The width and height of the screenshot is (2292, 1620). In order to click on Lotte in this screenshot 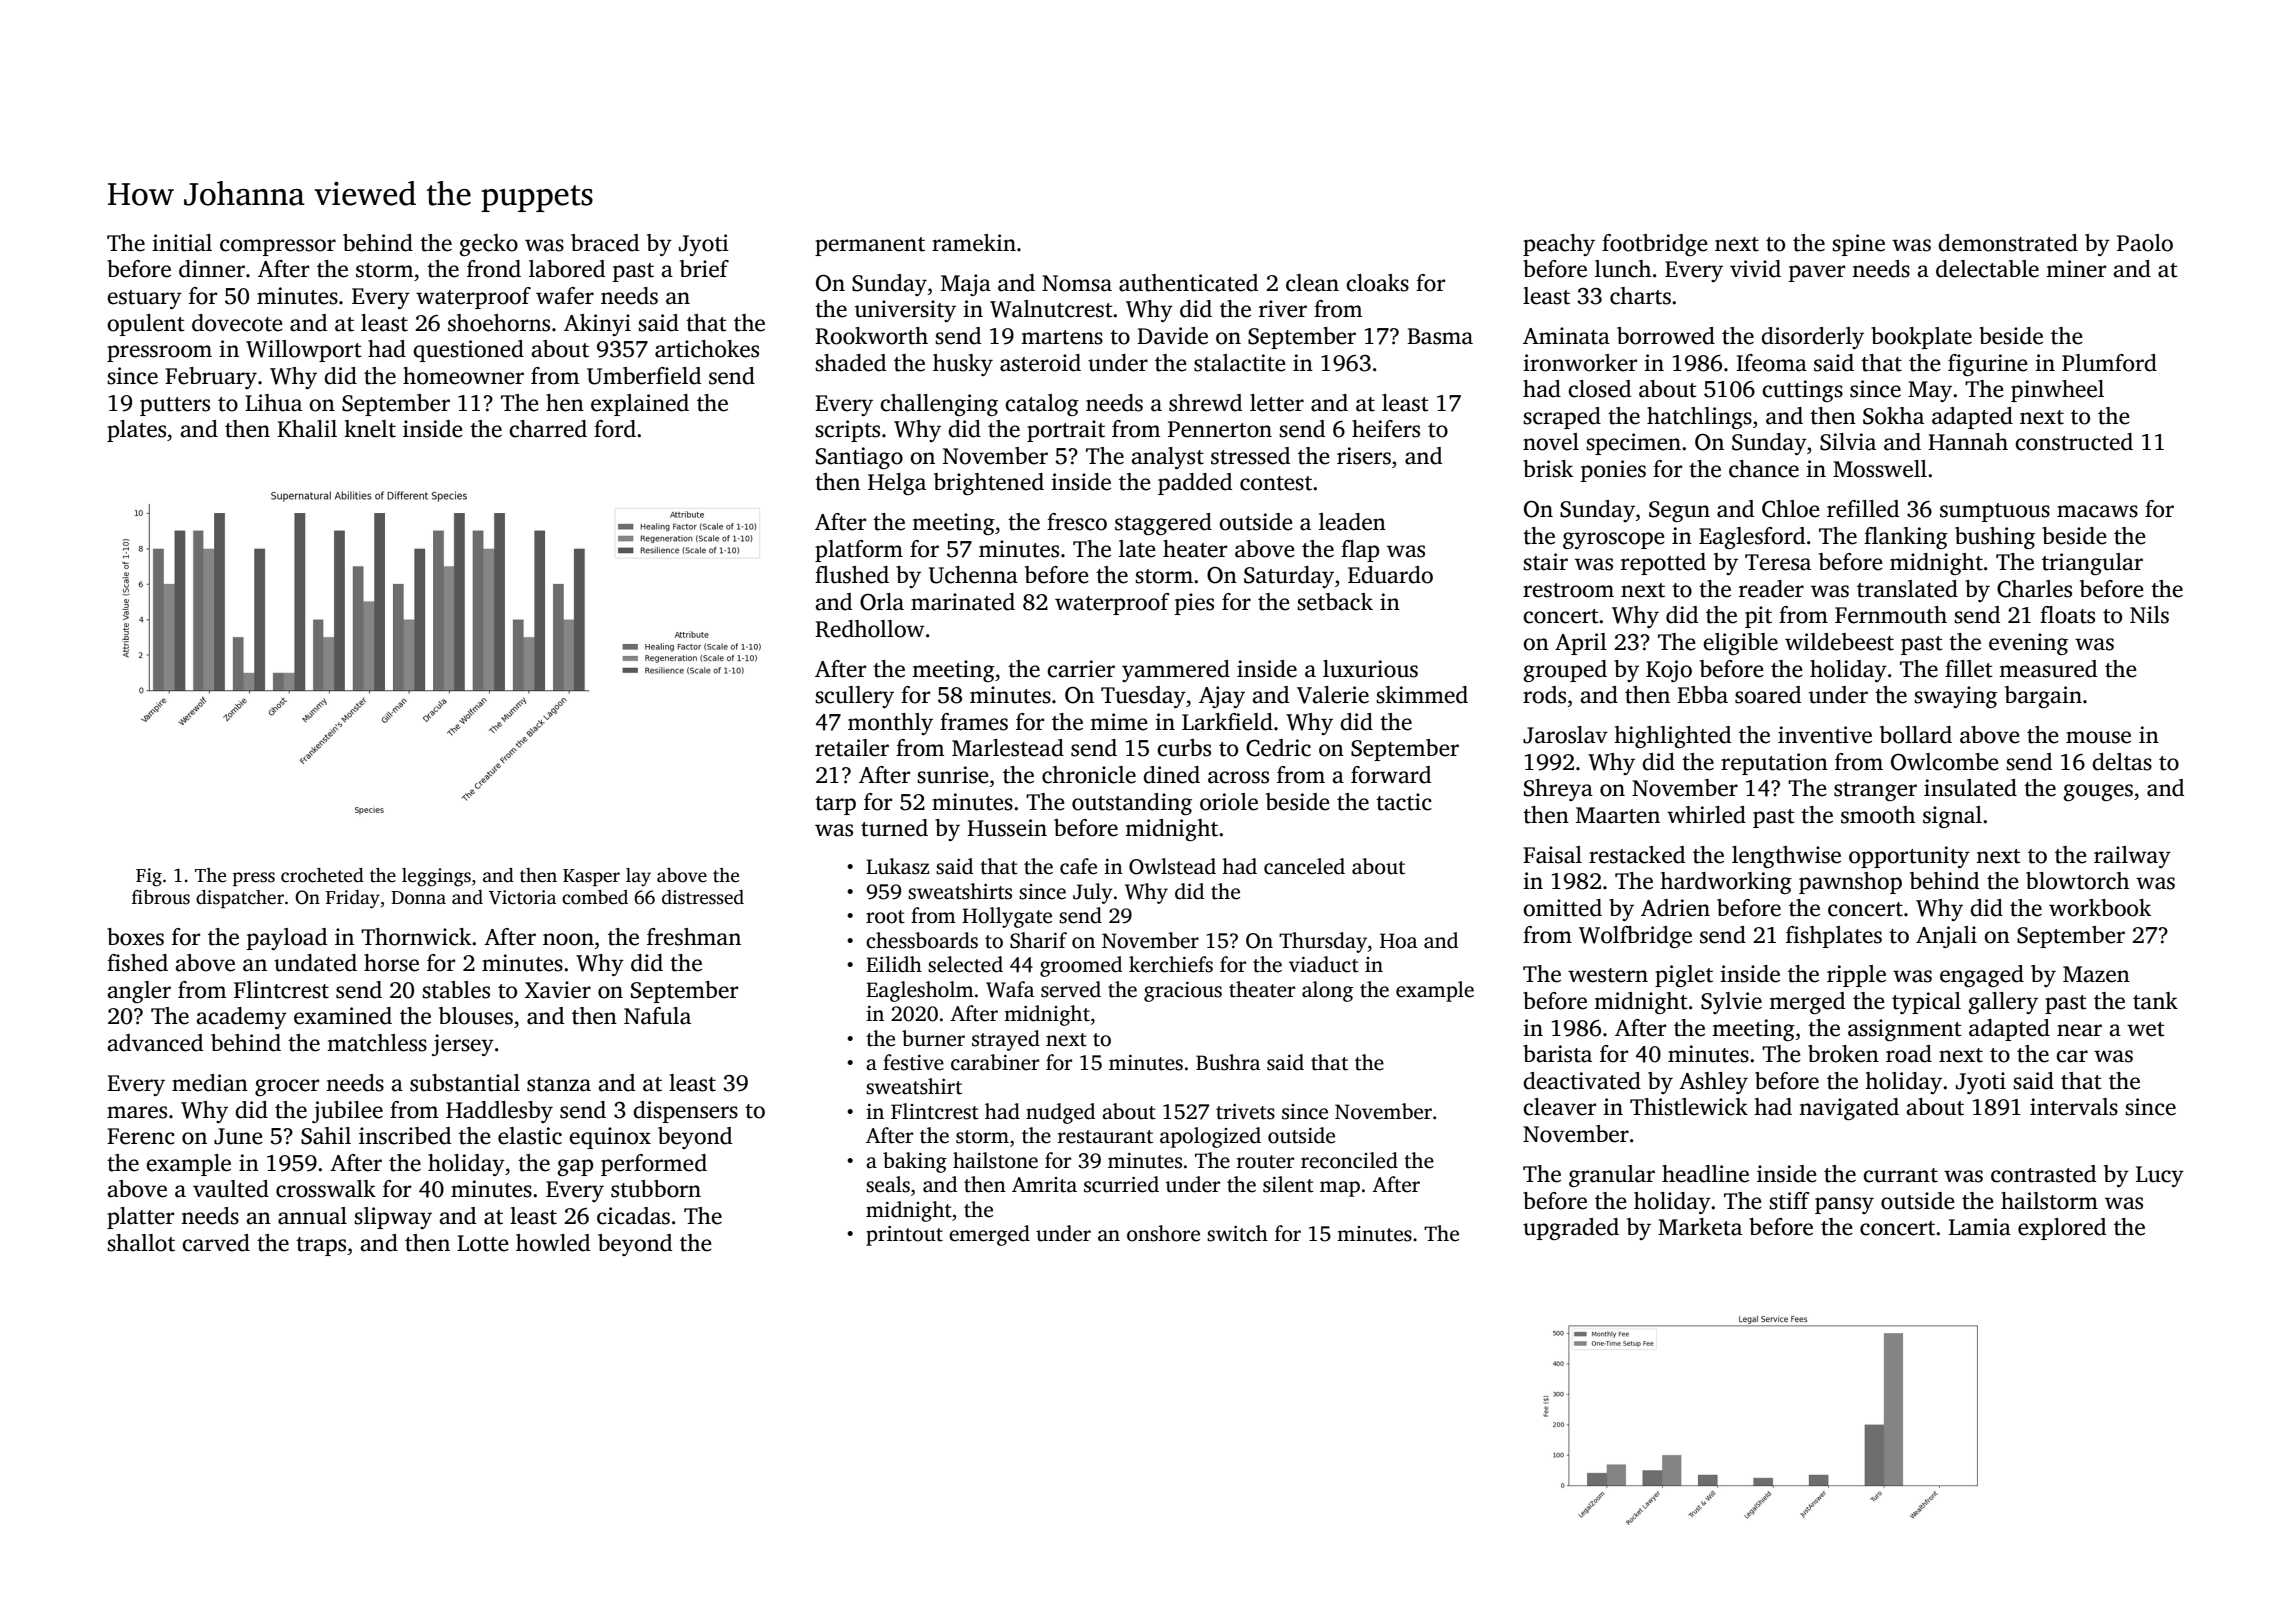, I will do `click(483, 1243)`.
